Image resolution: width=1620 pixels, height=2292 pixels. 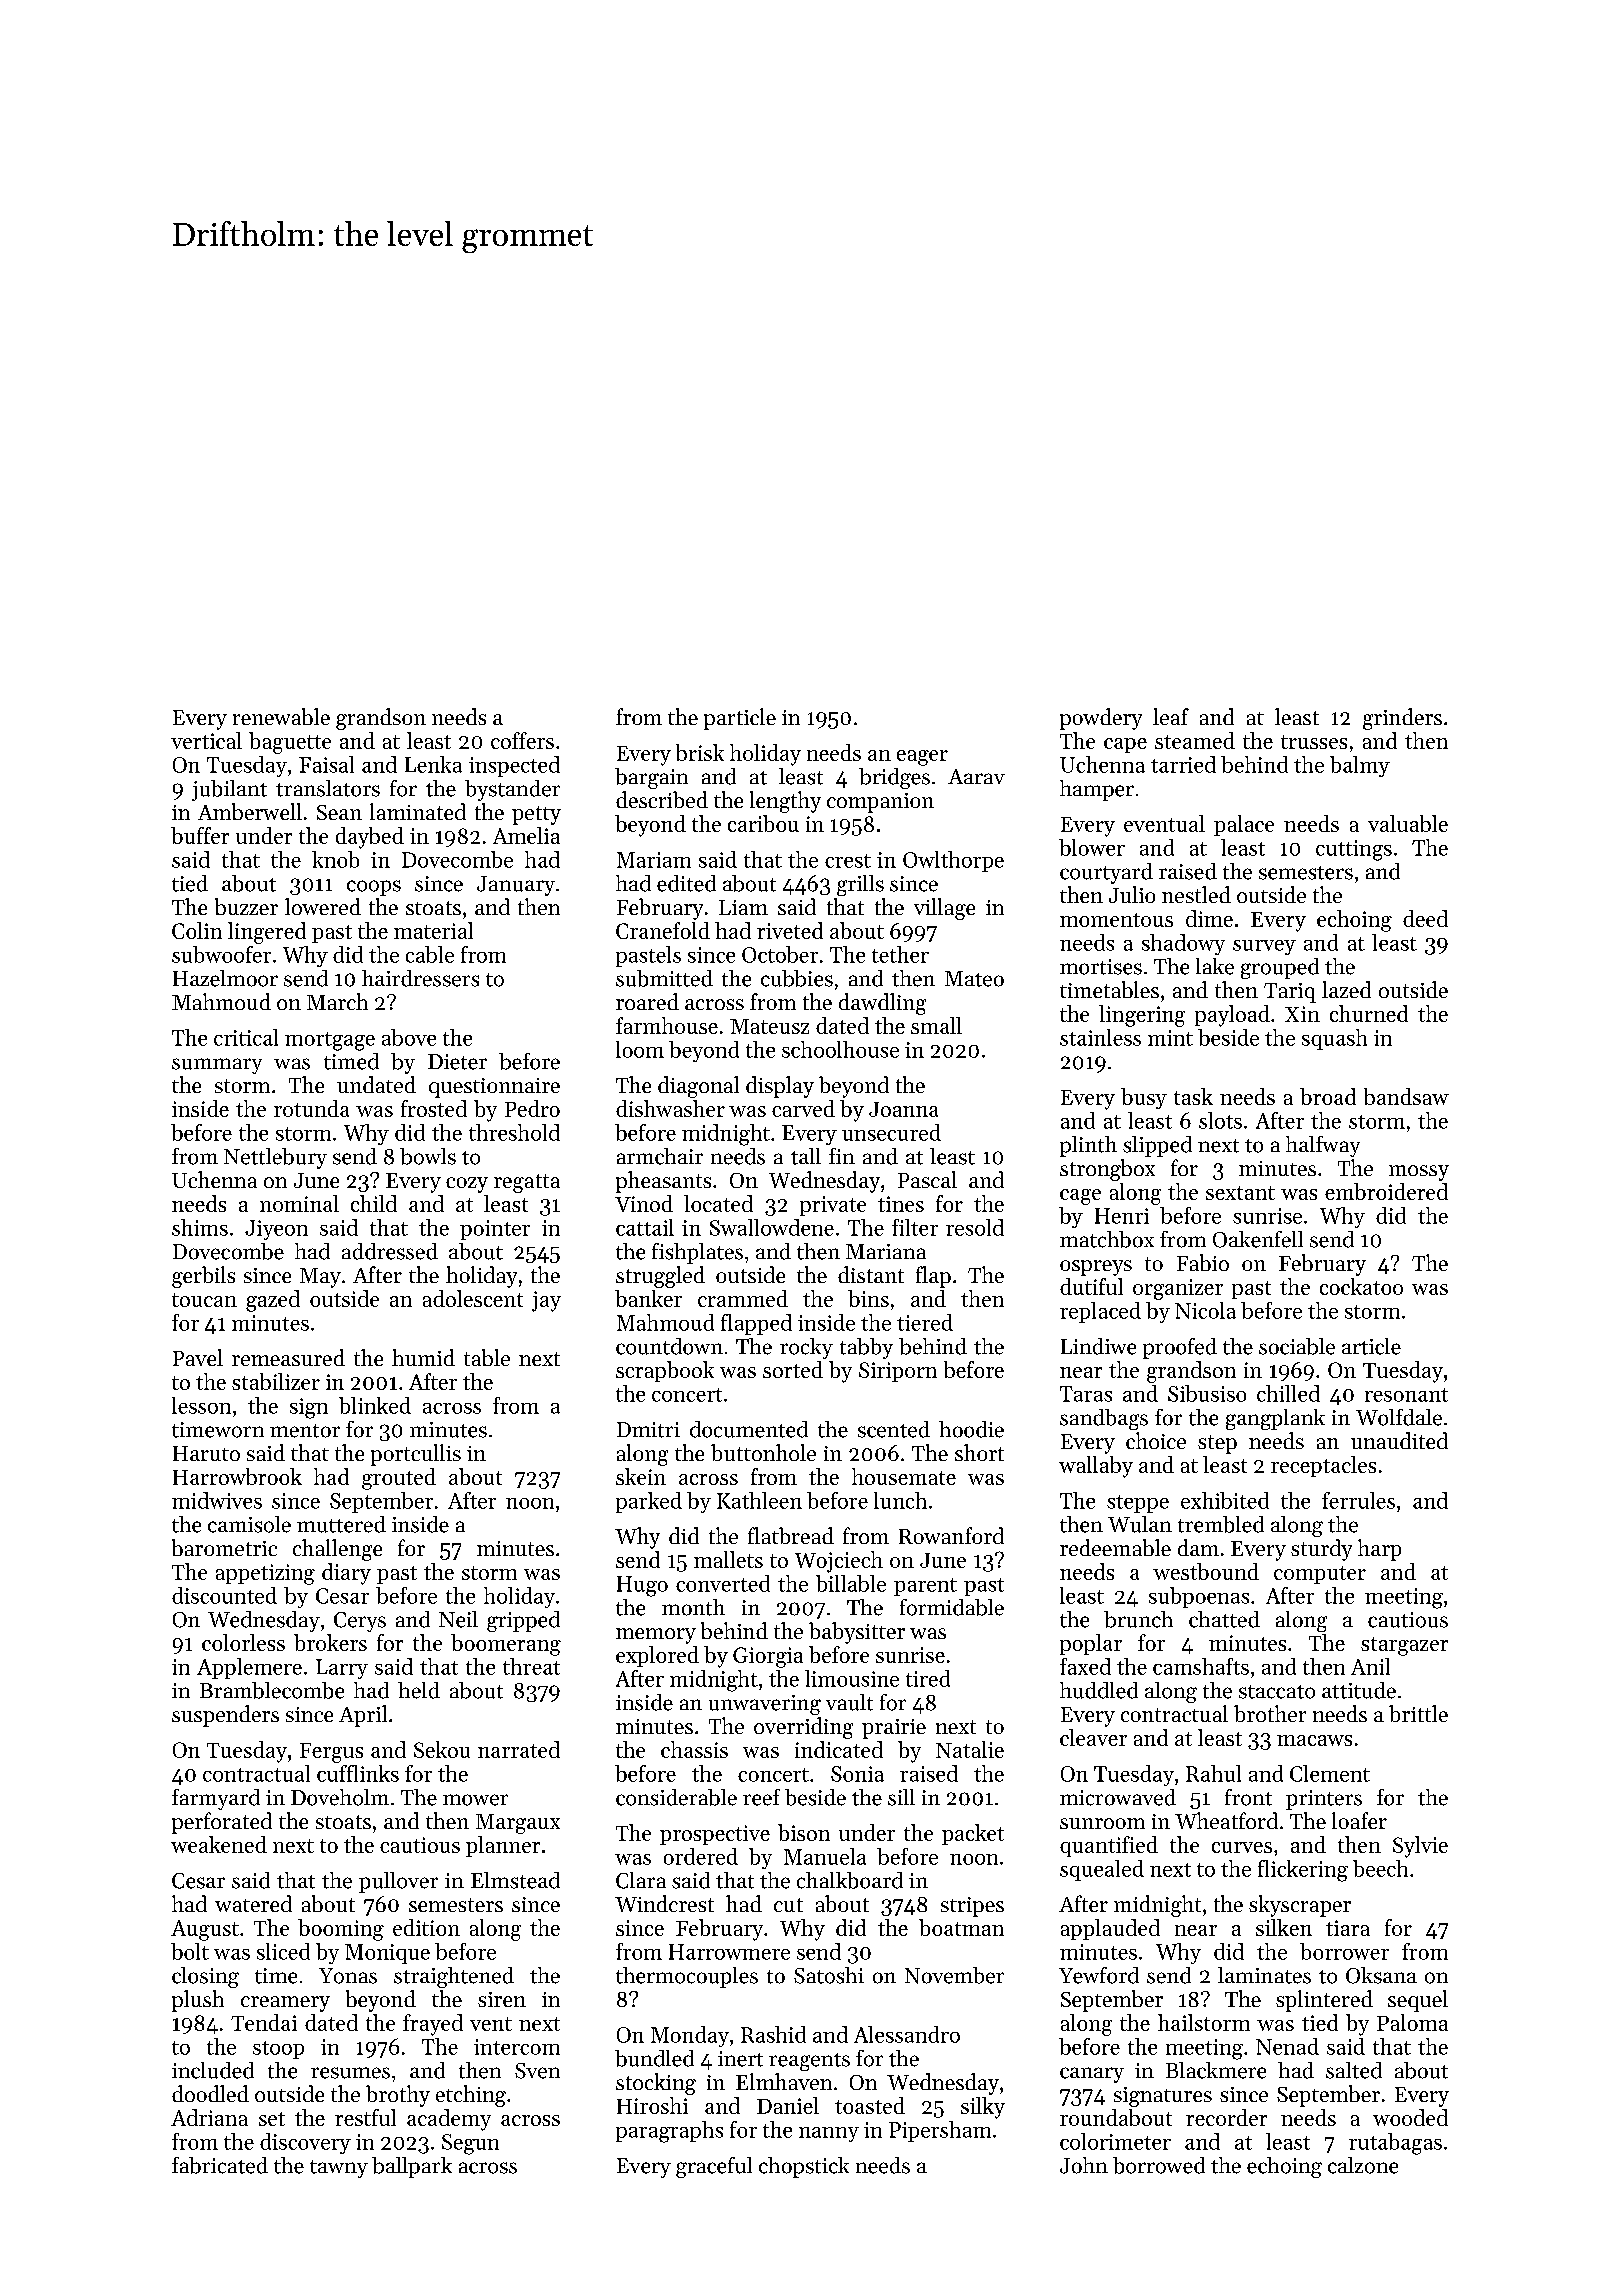 What do you see at coordinates (925, 1587) in the page?
I see `parent` at bounding box center [925, 1587].
